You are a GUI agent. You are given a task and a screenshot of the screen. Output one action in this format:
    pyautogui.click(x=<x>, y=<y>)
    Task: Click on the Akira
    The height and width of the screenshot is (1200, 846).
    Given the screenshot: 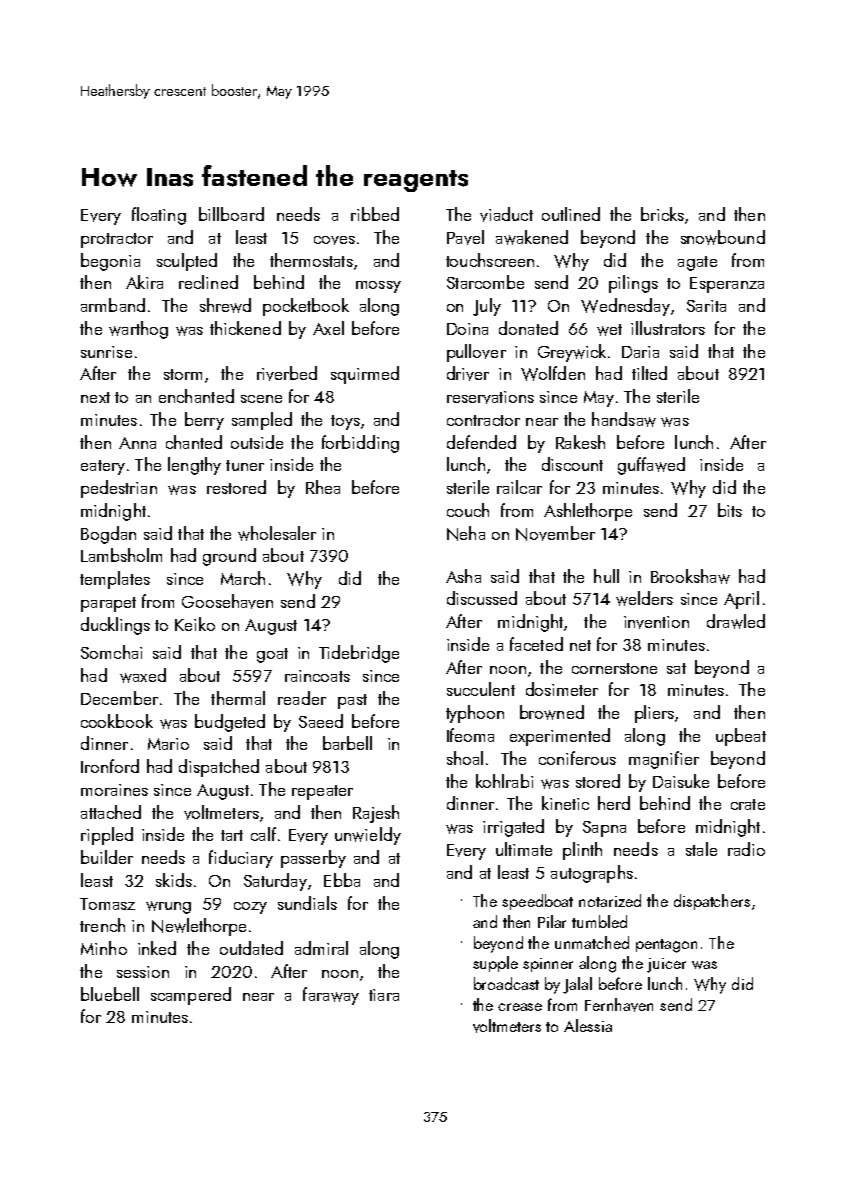 What is the action you would take?
    pyautogui.click(x=144, y=282)
